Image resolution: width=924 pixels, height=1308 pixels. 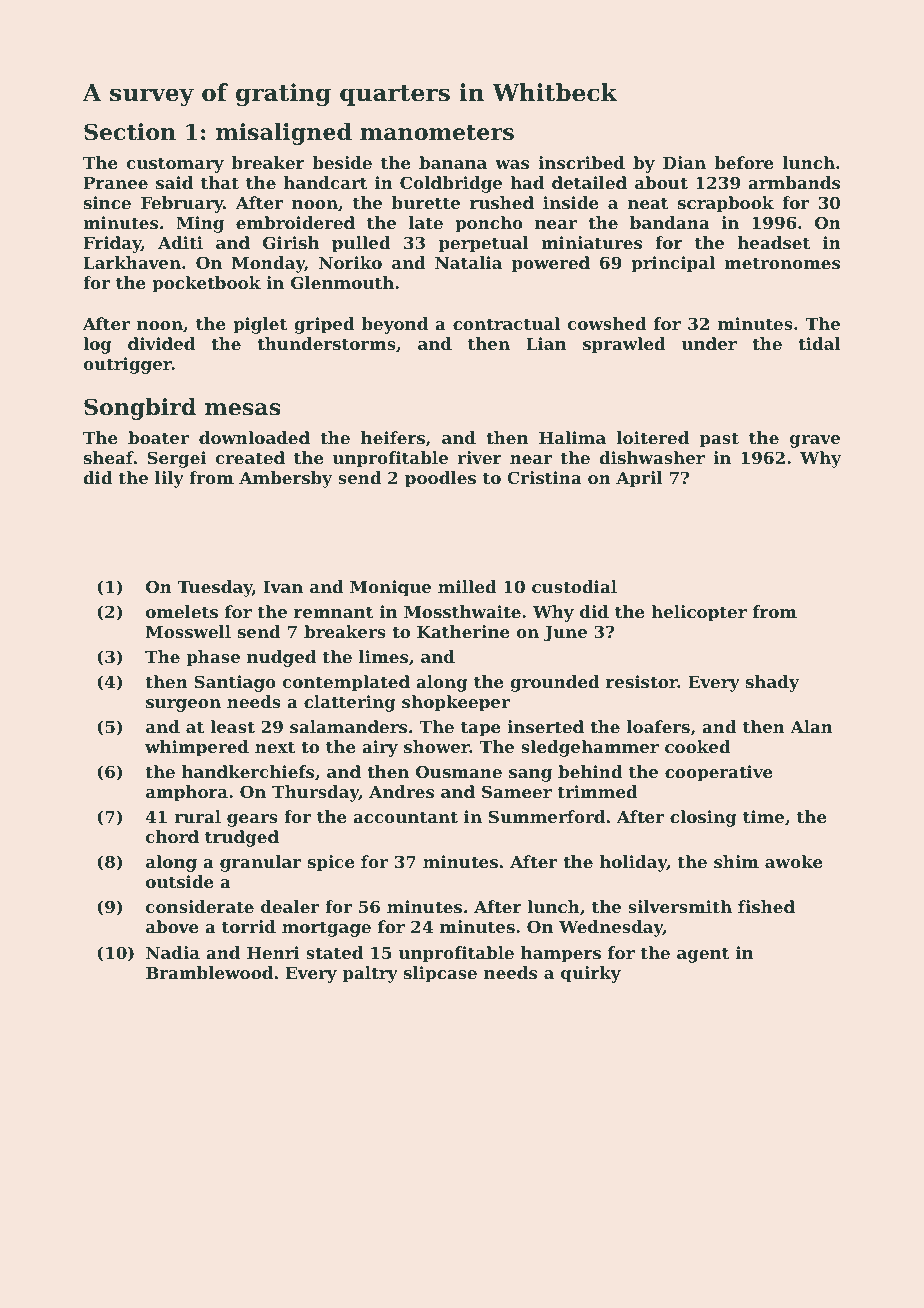 I want to click on resistor, so click(x=642, y=681).
